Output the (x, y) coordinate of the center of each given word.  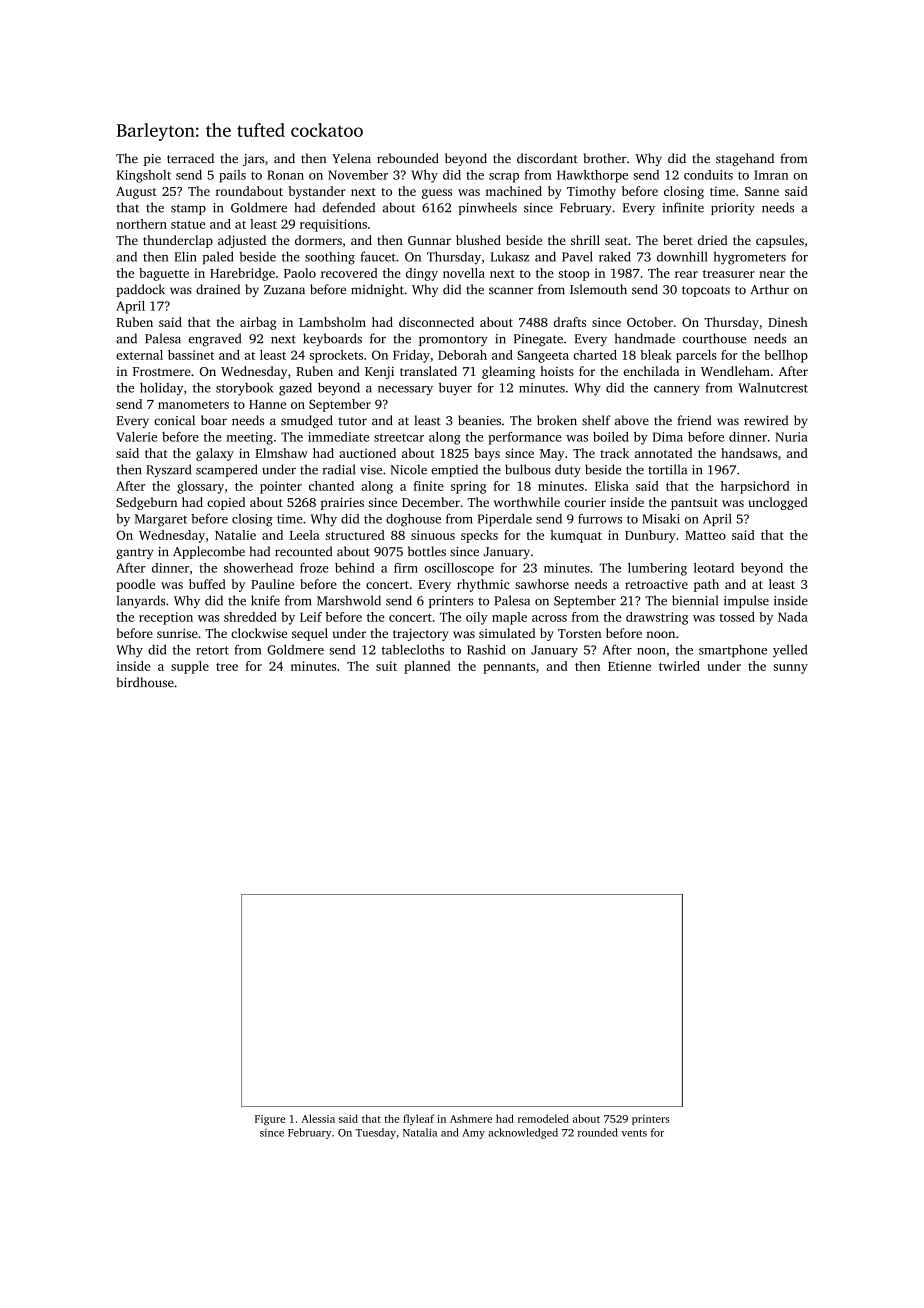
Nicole (408, 469)
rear (686, 274)
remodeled (543, 1118)
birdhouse (145, 682)
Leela (305, 535)
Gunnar (429, 240)
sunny (790, 669)
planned (427, 667)
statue (188, 225)
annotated (663, 453)
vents (634, 1133)
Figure (270, 1120)
